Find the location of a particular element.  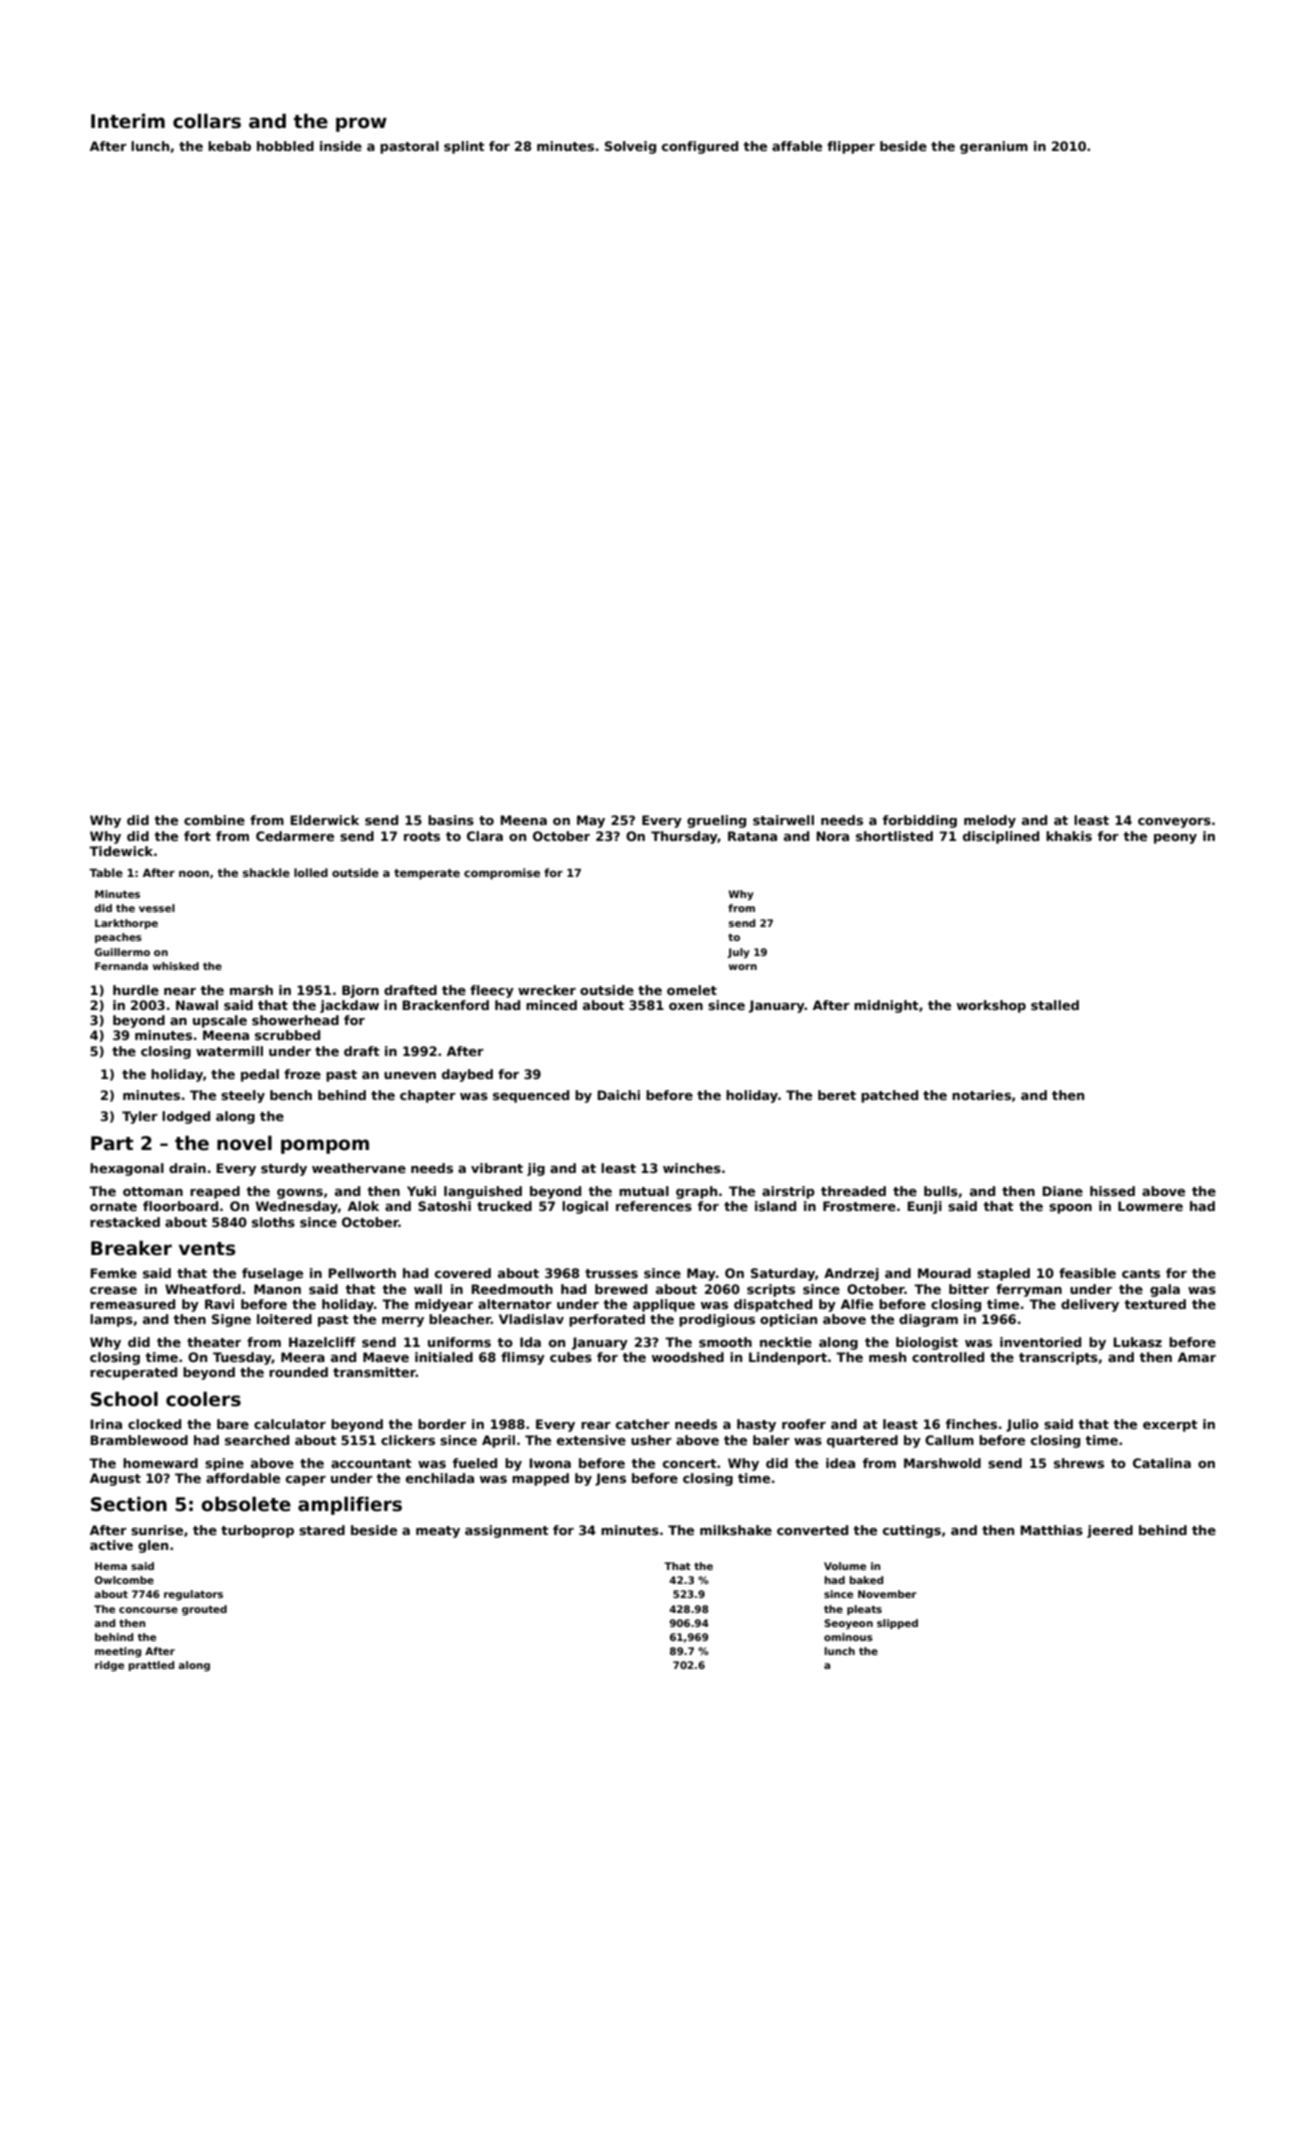

Section is located at coordinates (129, 1504).
